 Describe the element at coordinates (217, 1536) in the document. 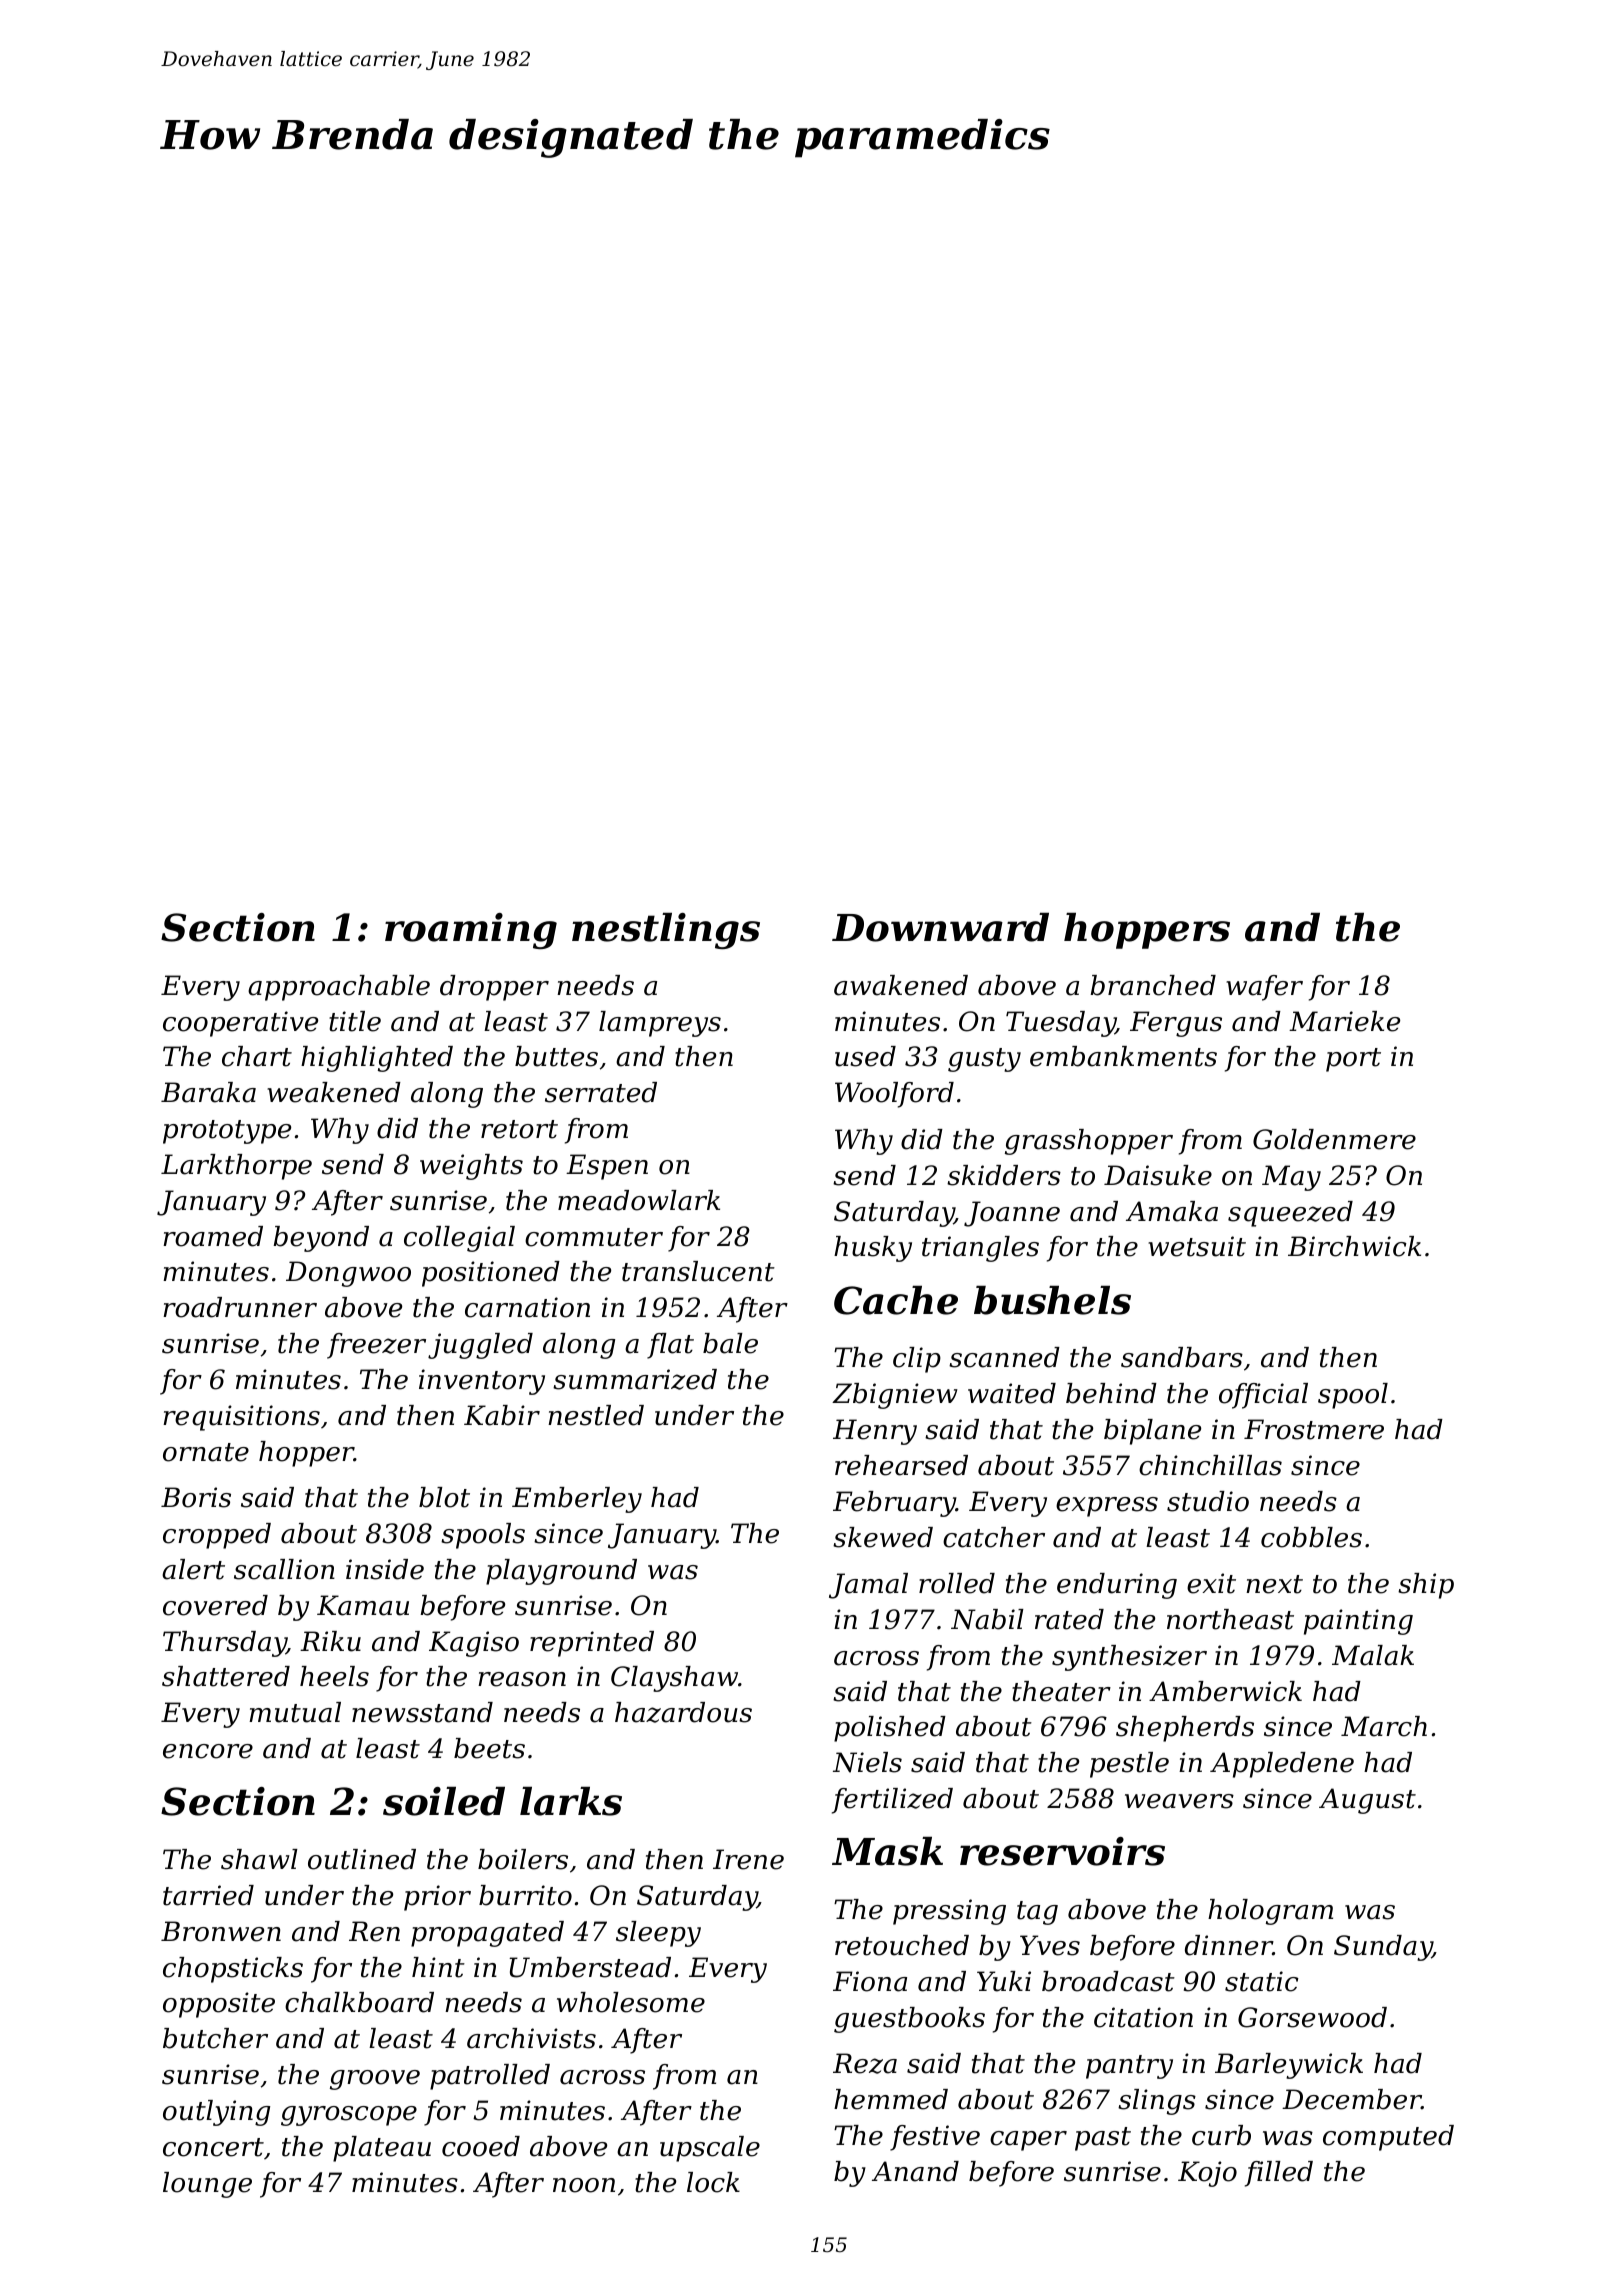

I see `cropped` at that location.
